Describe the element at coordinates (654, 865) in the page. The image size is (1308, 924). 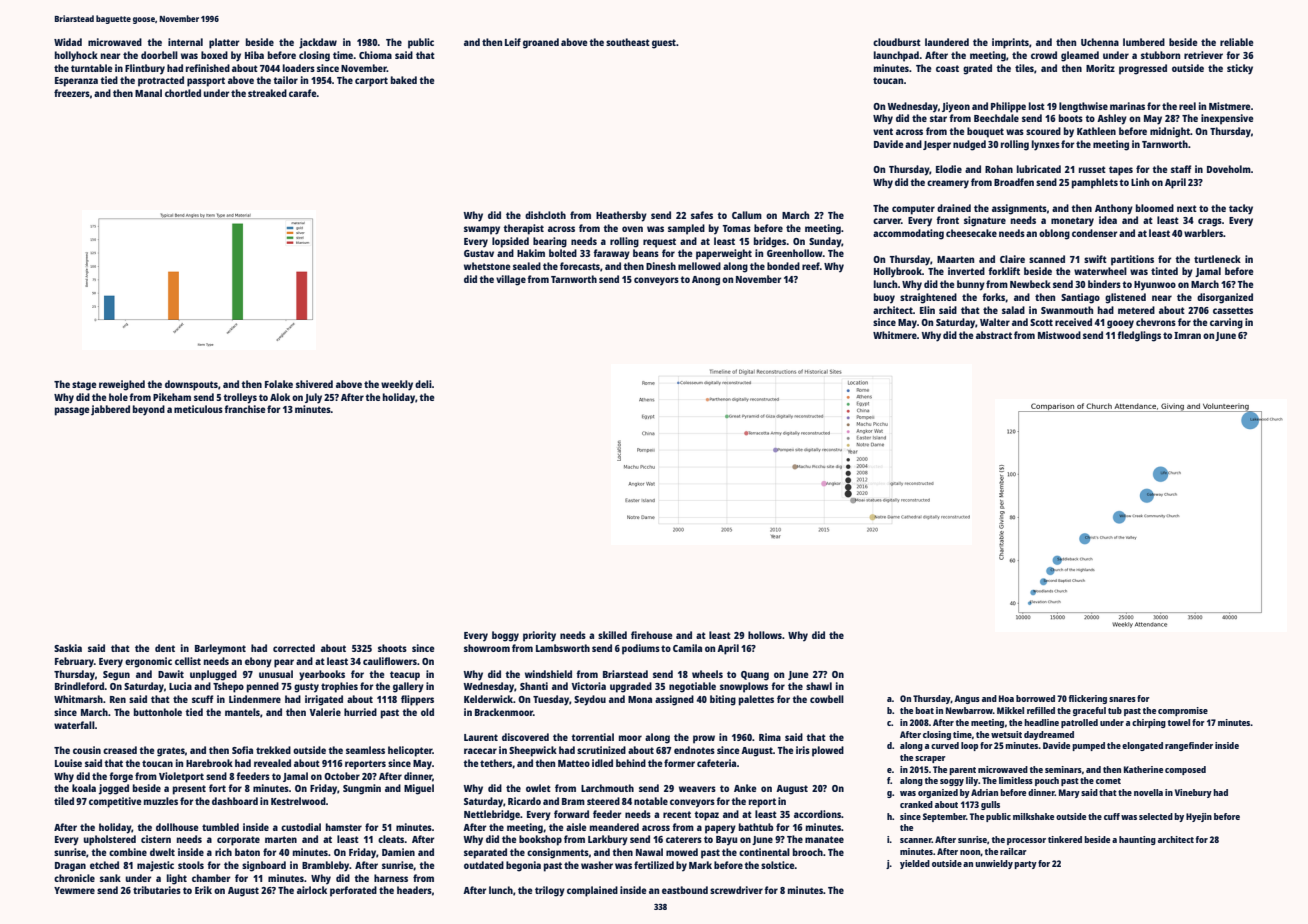
I see `fertilized` at that location.
